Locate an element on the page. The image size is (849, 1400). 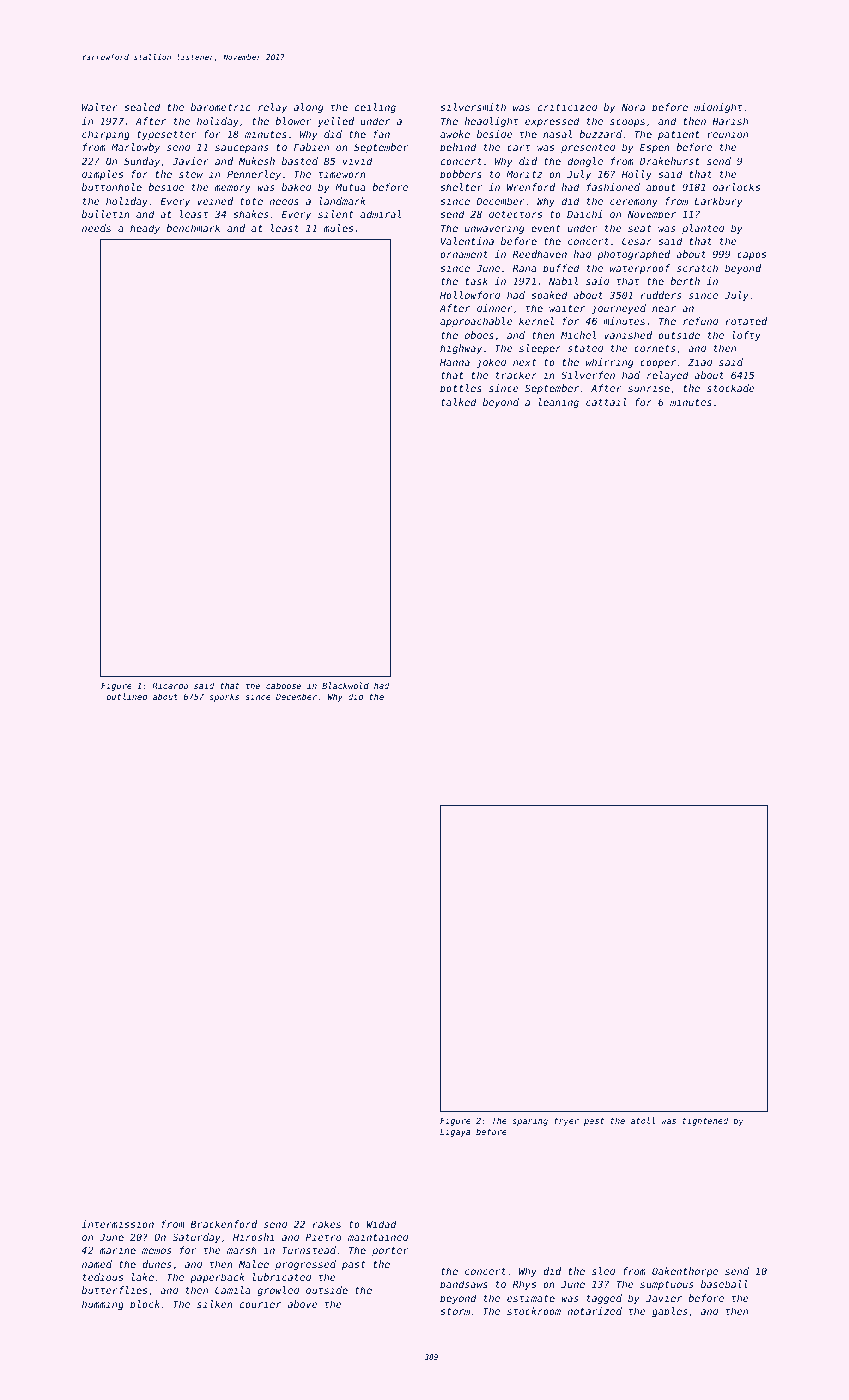
Widad is located at coordinates (381, 1224).
